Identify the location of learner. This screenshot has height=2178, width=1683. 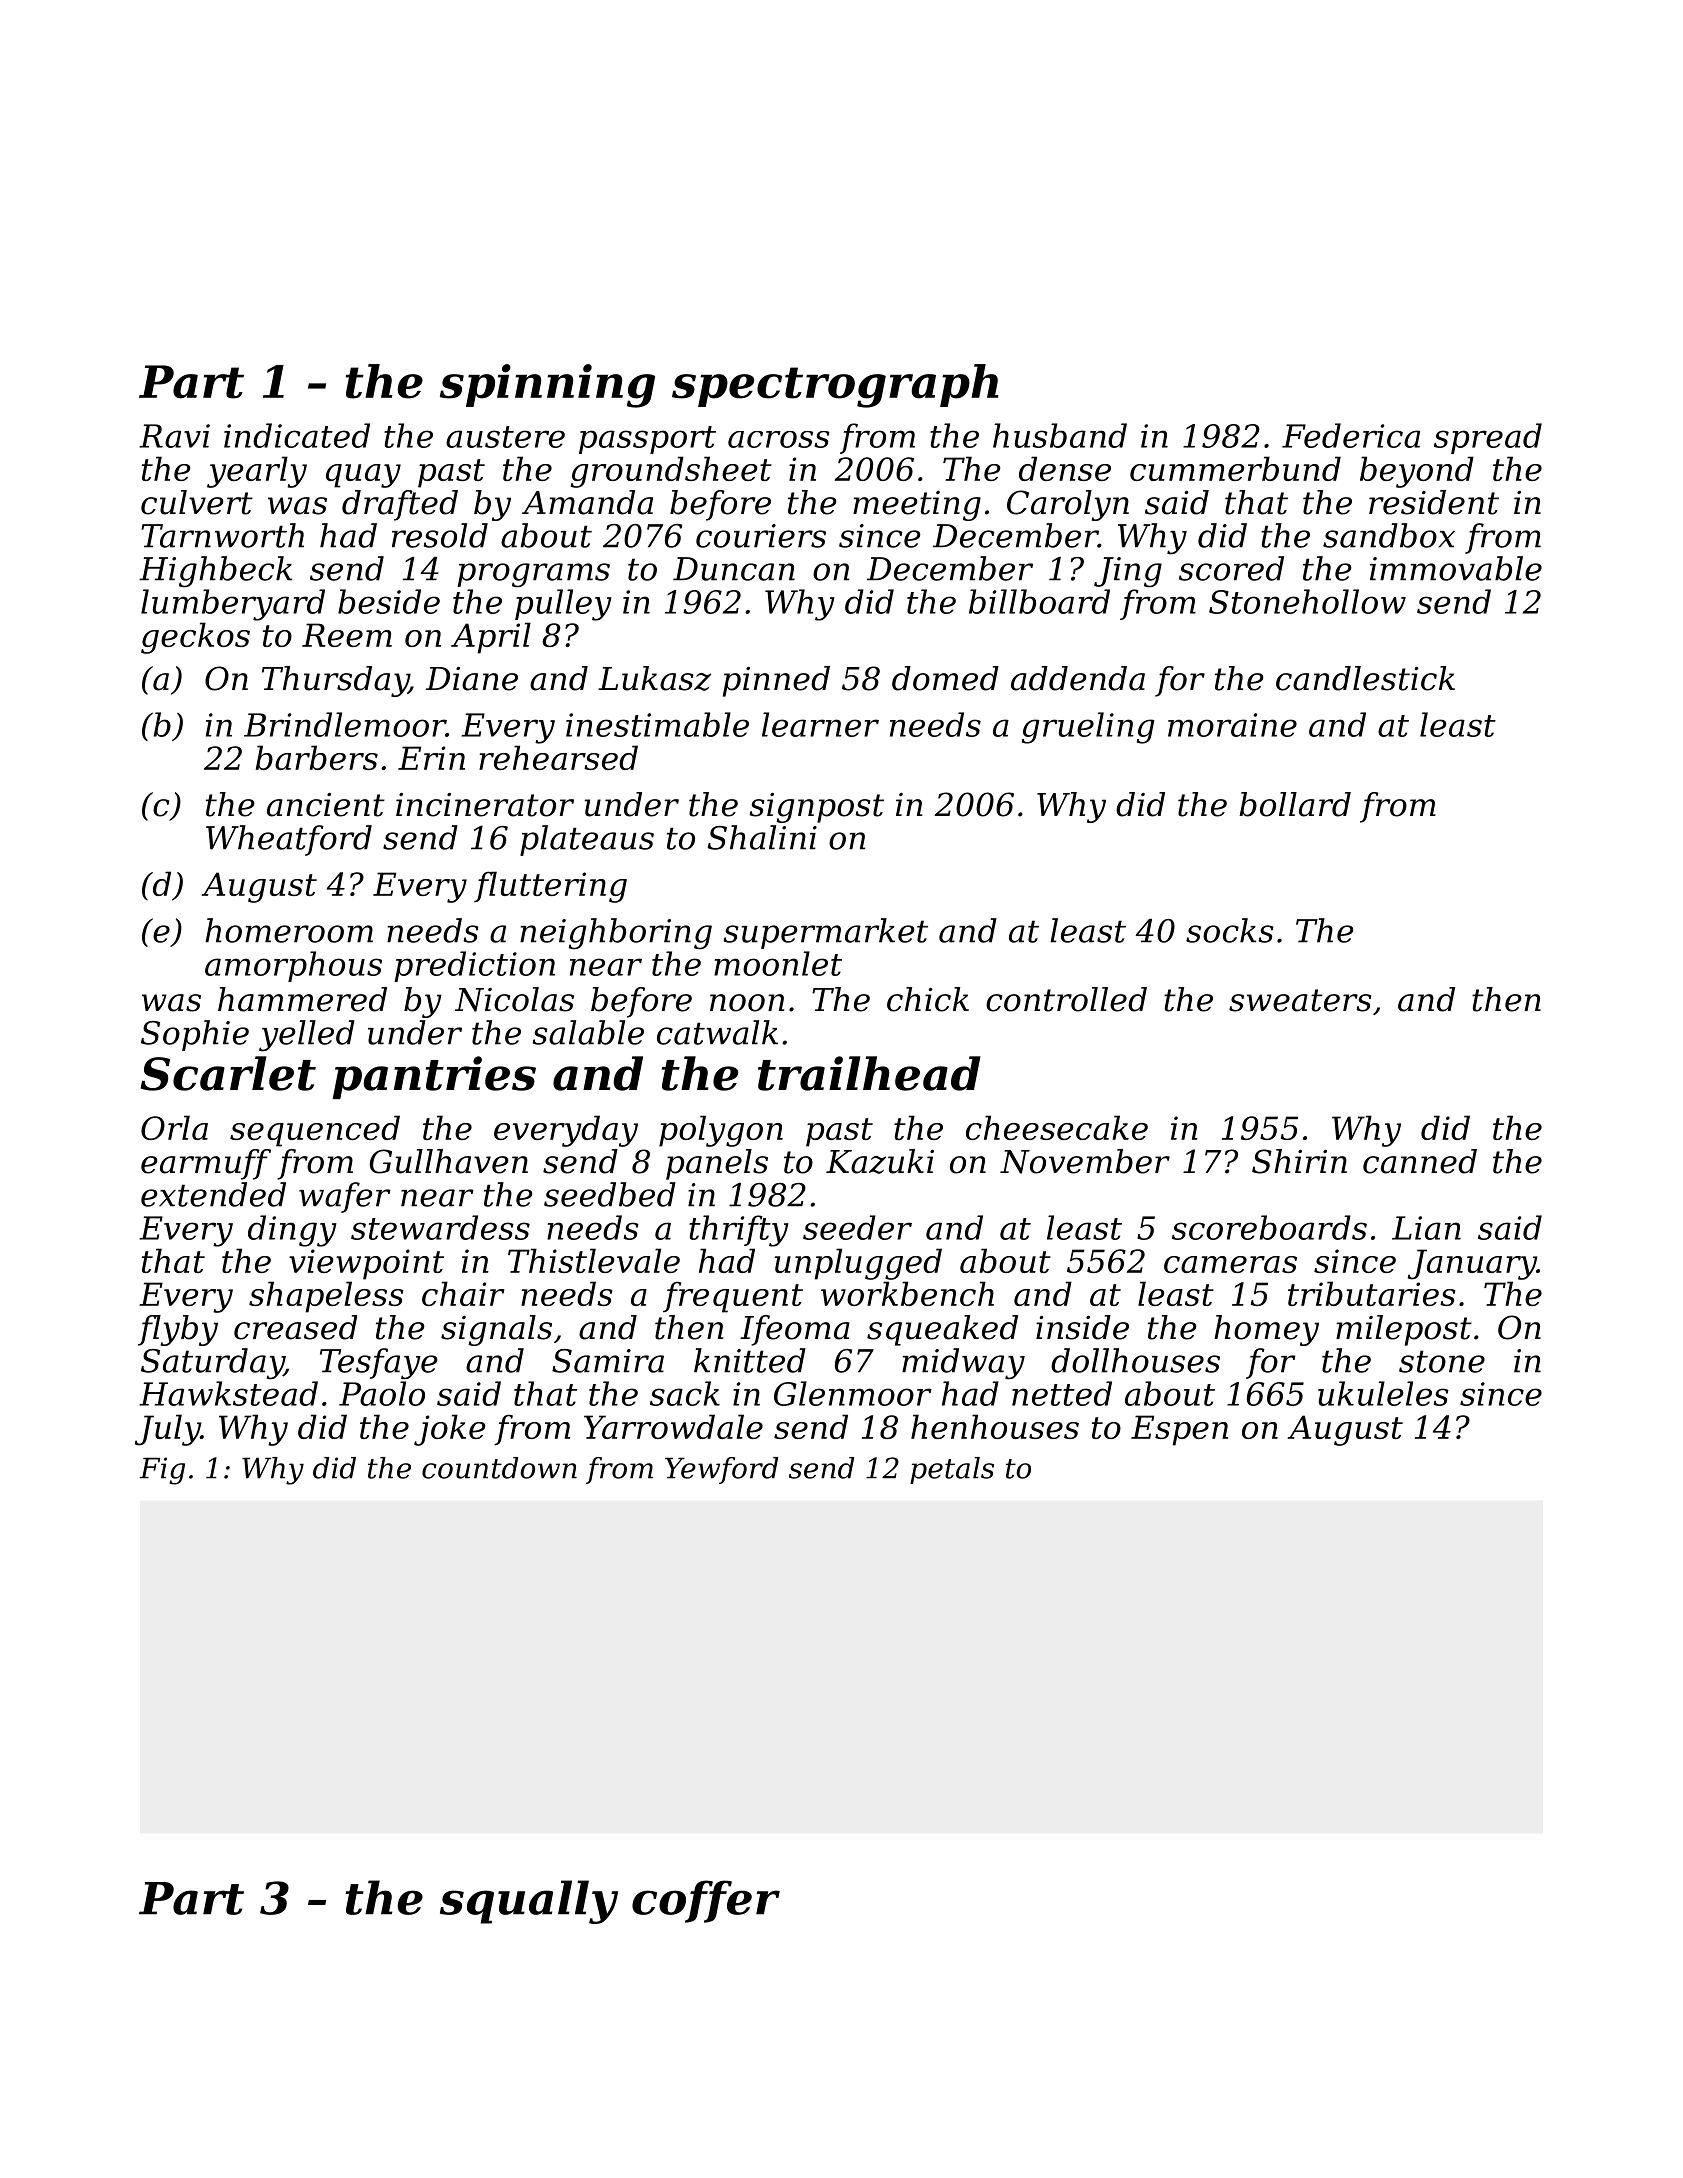
(820, 724).
